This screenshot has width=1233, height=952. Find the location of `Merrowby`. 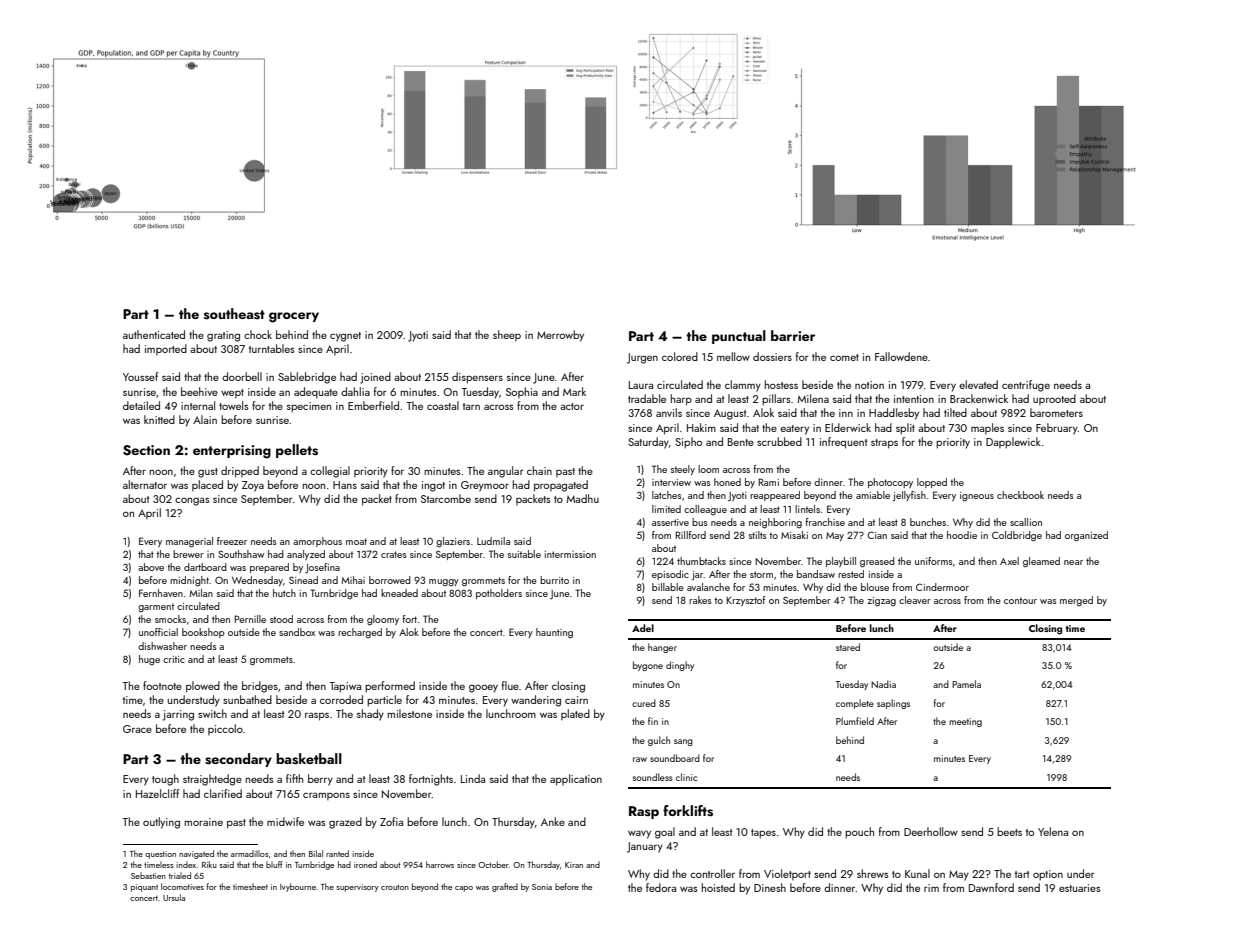

Merrowby is located at coordinates (560, 336).
